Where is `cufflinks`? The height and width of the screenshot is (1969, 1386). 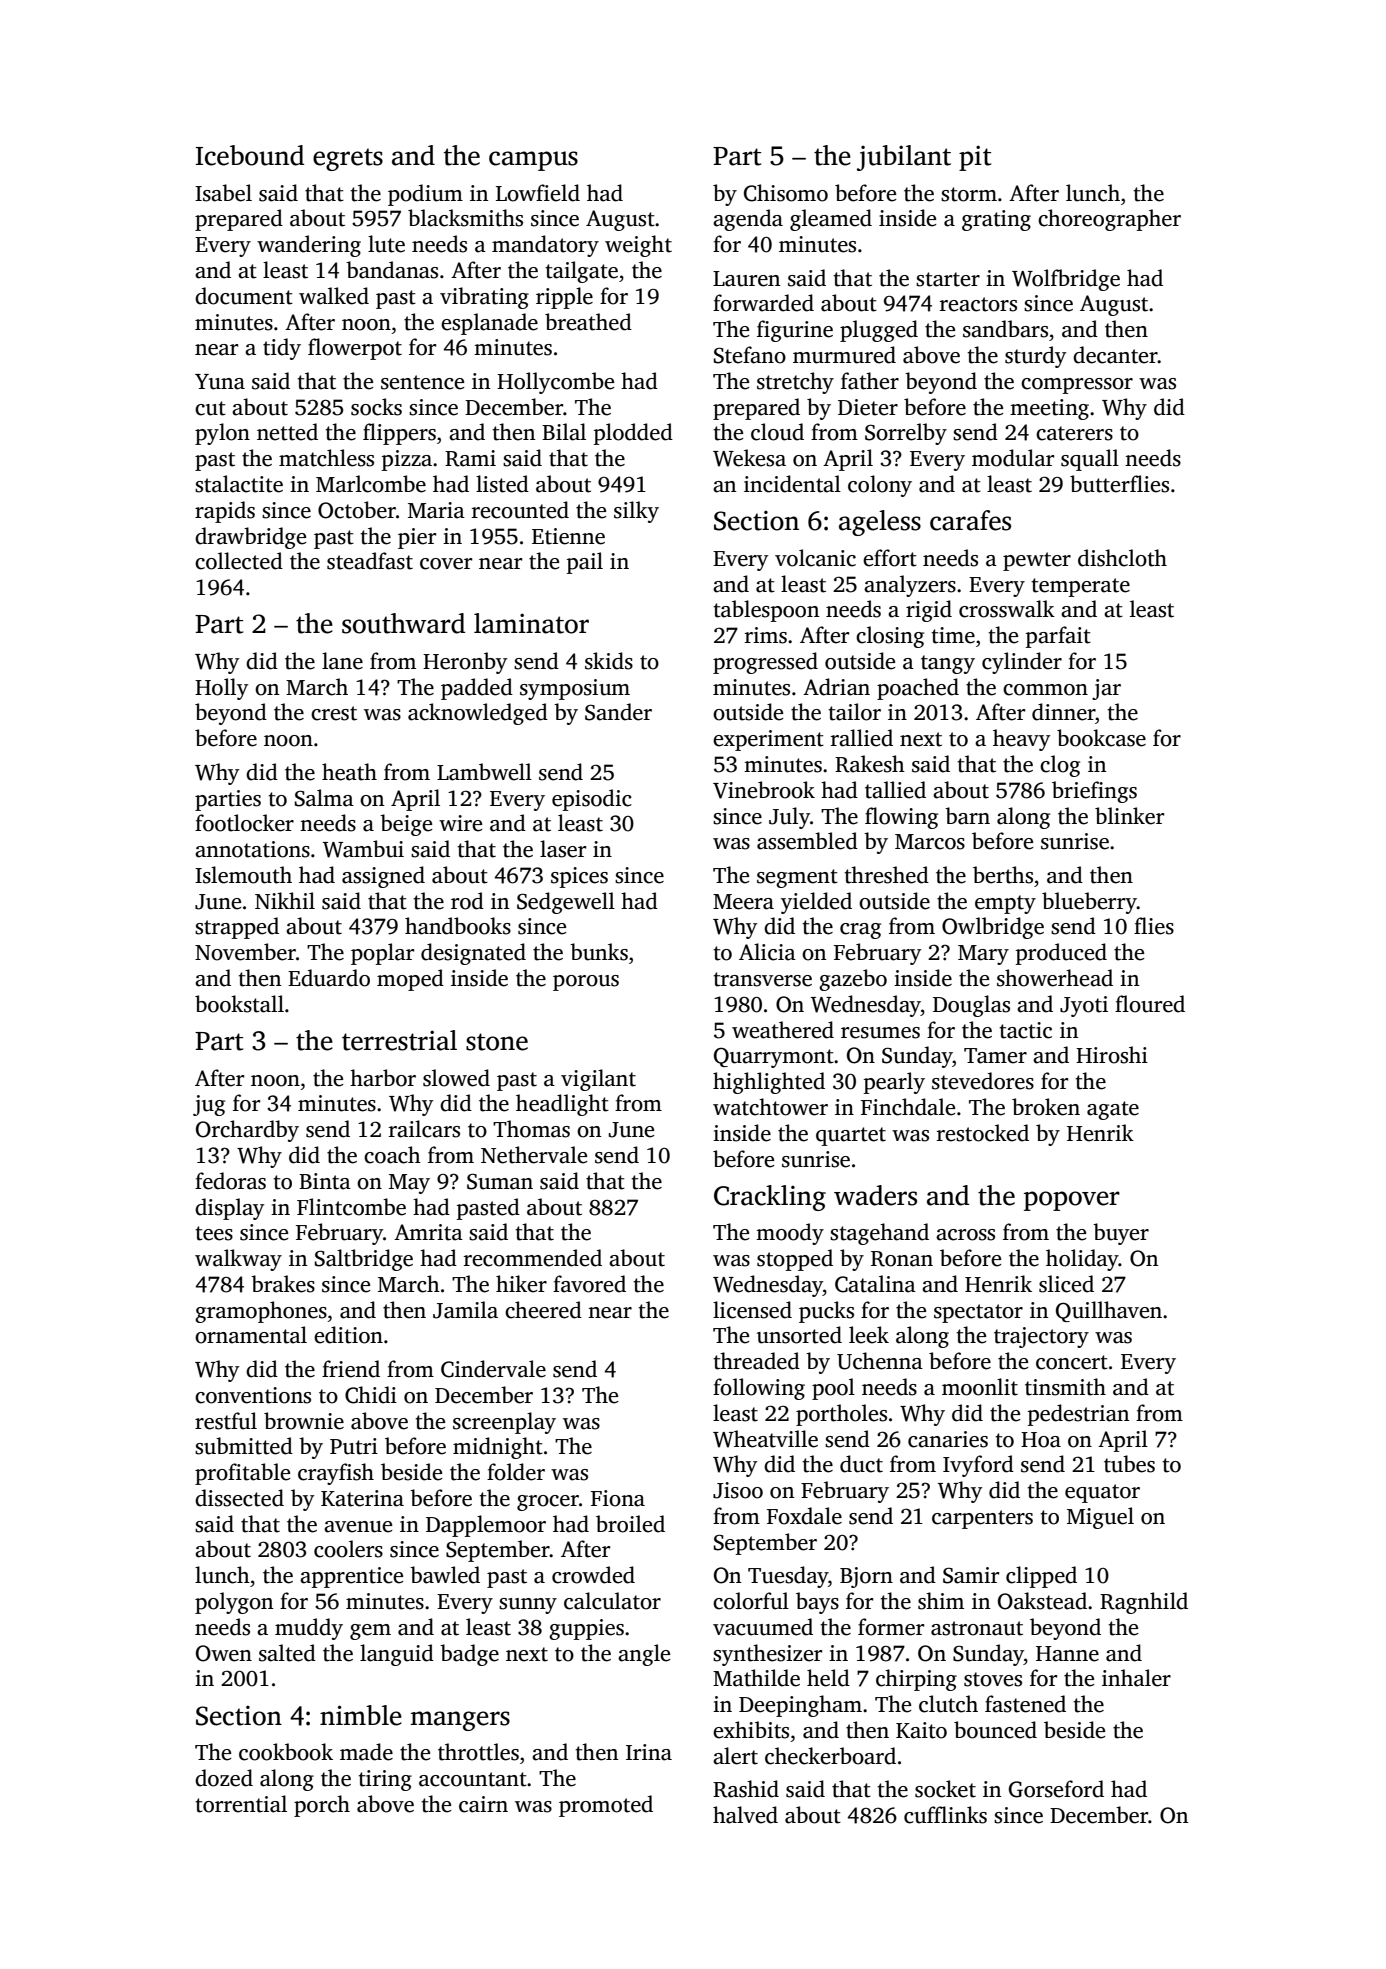 cufflinks is located at coordinates (945, 1815).
